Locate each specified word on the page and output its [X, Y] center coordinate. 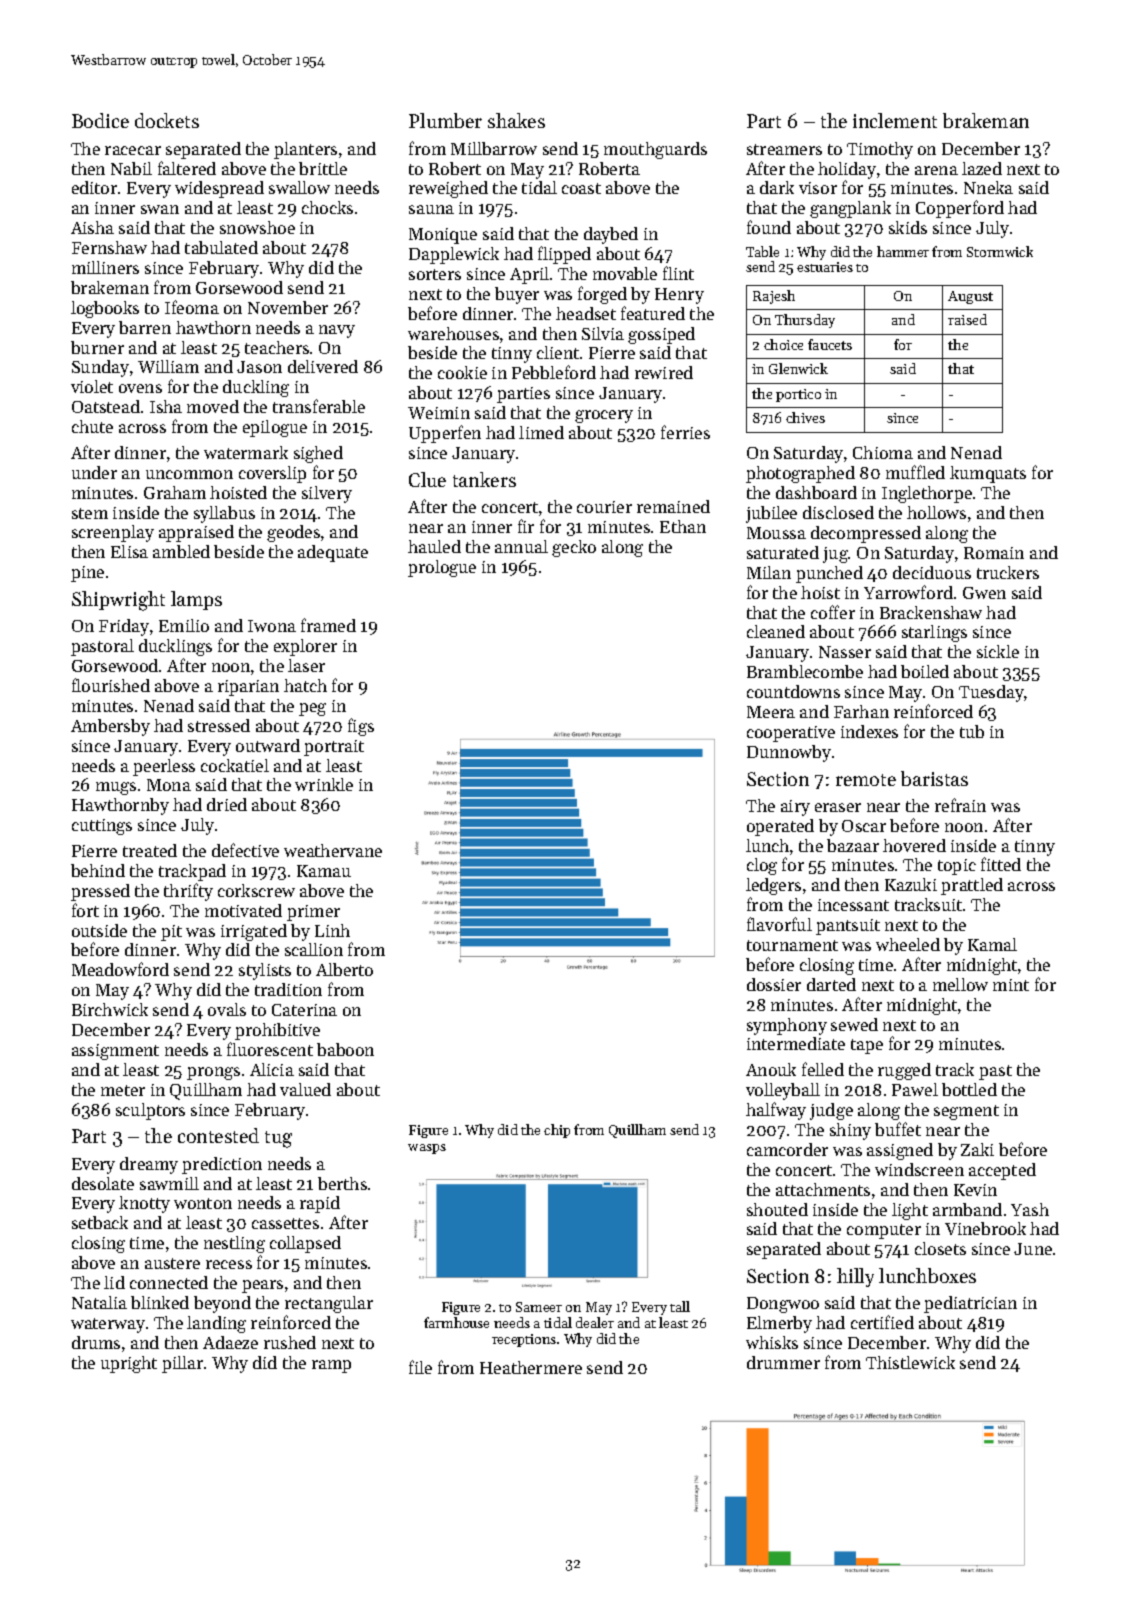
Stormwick [1000, 251]
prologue [442, 568]
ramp [331, 1366]
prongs [213, 1073]
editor [94, 187]
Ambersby [110, 727]
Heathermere [531, 1367]
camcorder [787, 1149]
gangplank [850, 209]
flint [678, 273]
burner [97, 347]
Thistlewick [910, 1362]
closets [940, 1248]
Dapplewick [454, 255]
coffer [833, 612]
